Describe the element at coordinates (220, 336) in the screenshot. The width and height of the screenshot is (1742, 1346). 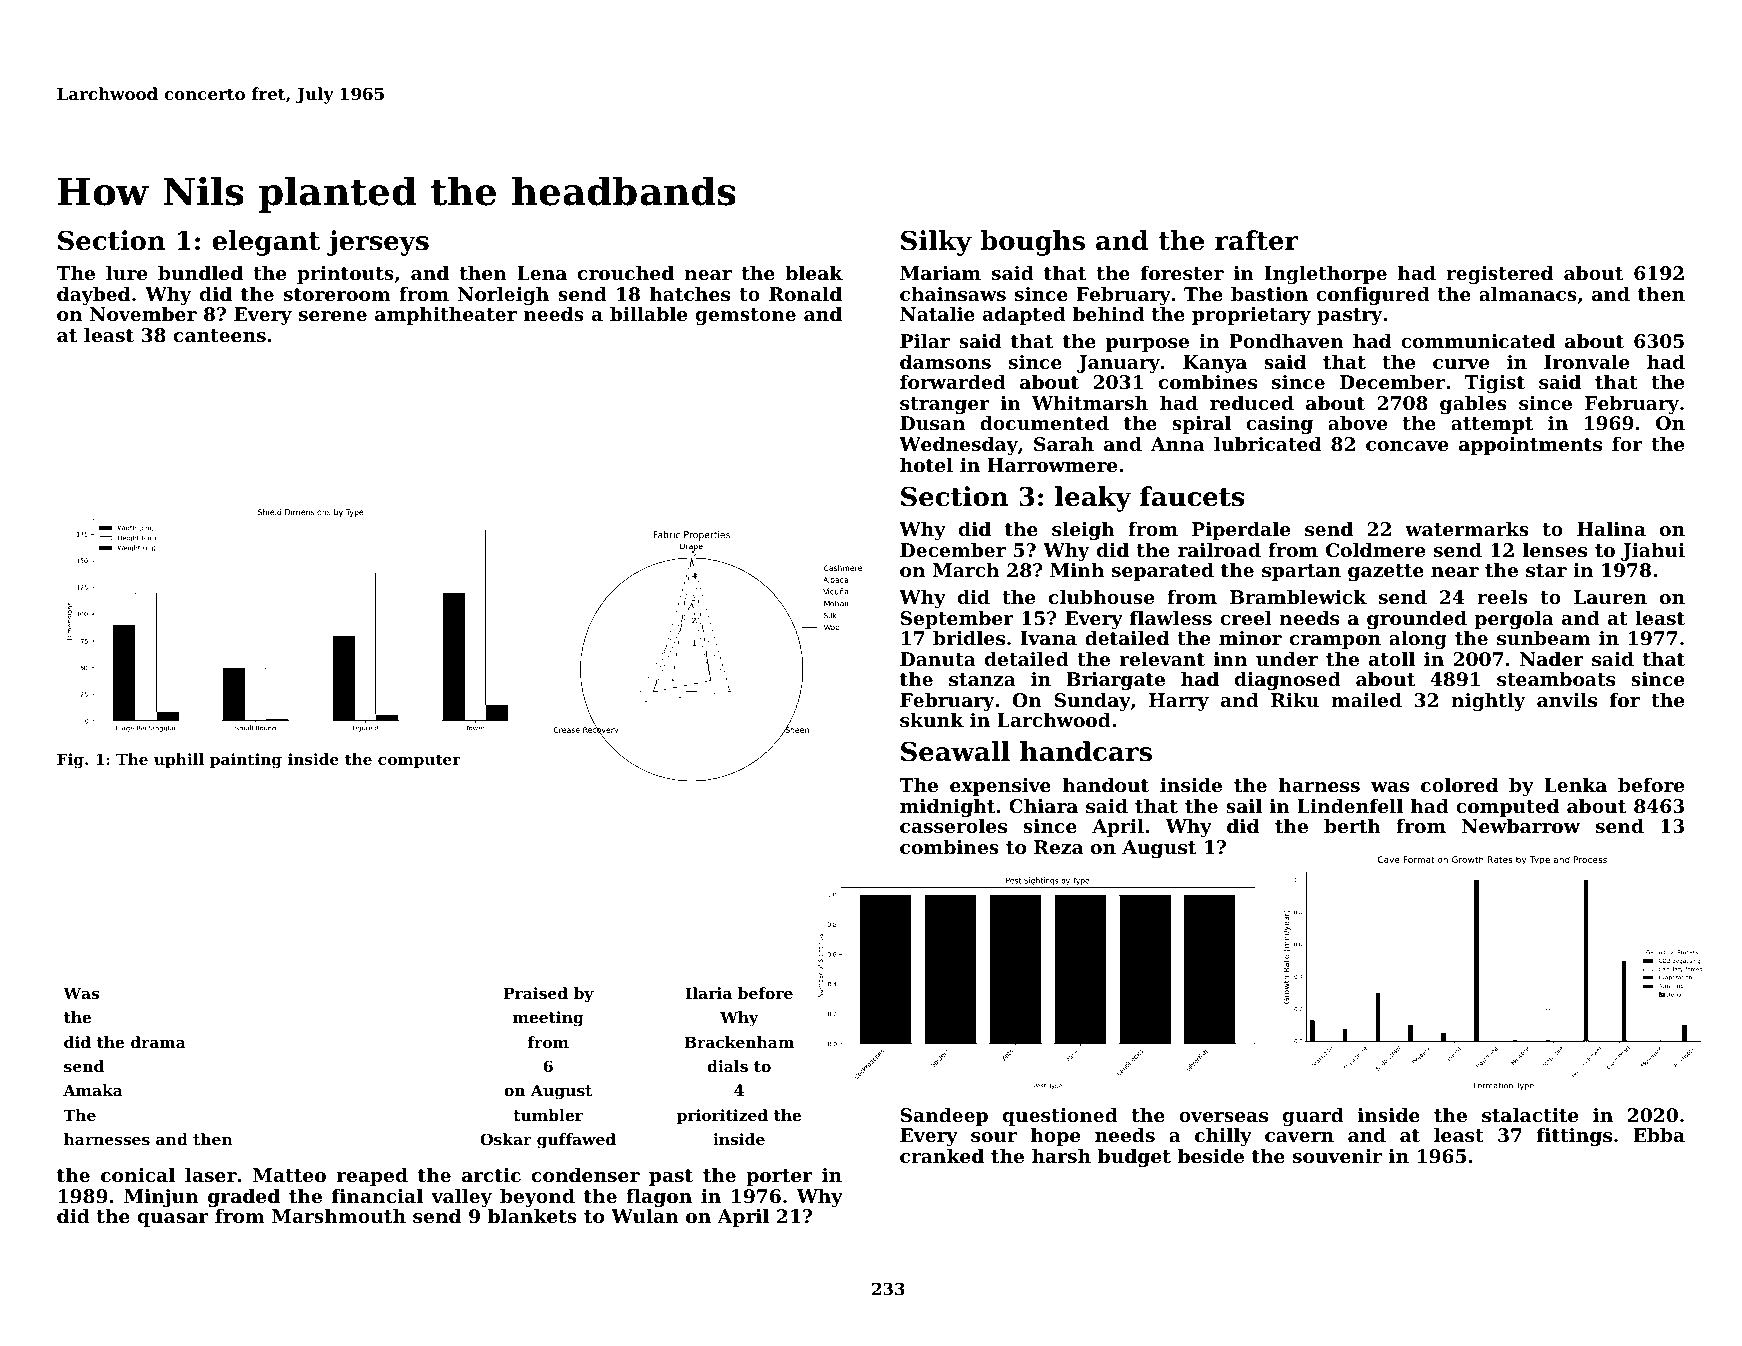
I see `canteens` at that location.
